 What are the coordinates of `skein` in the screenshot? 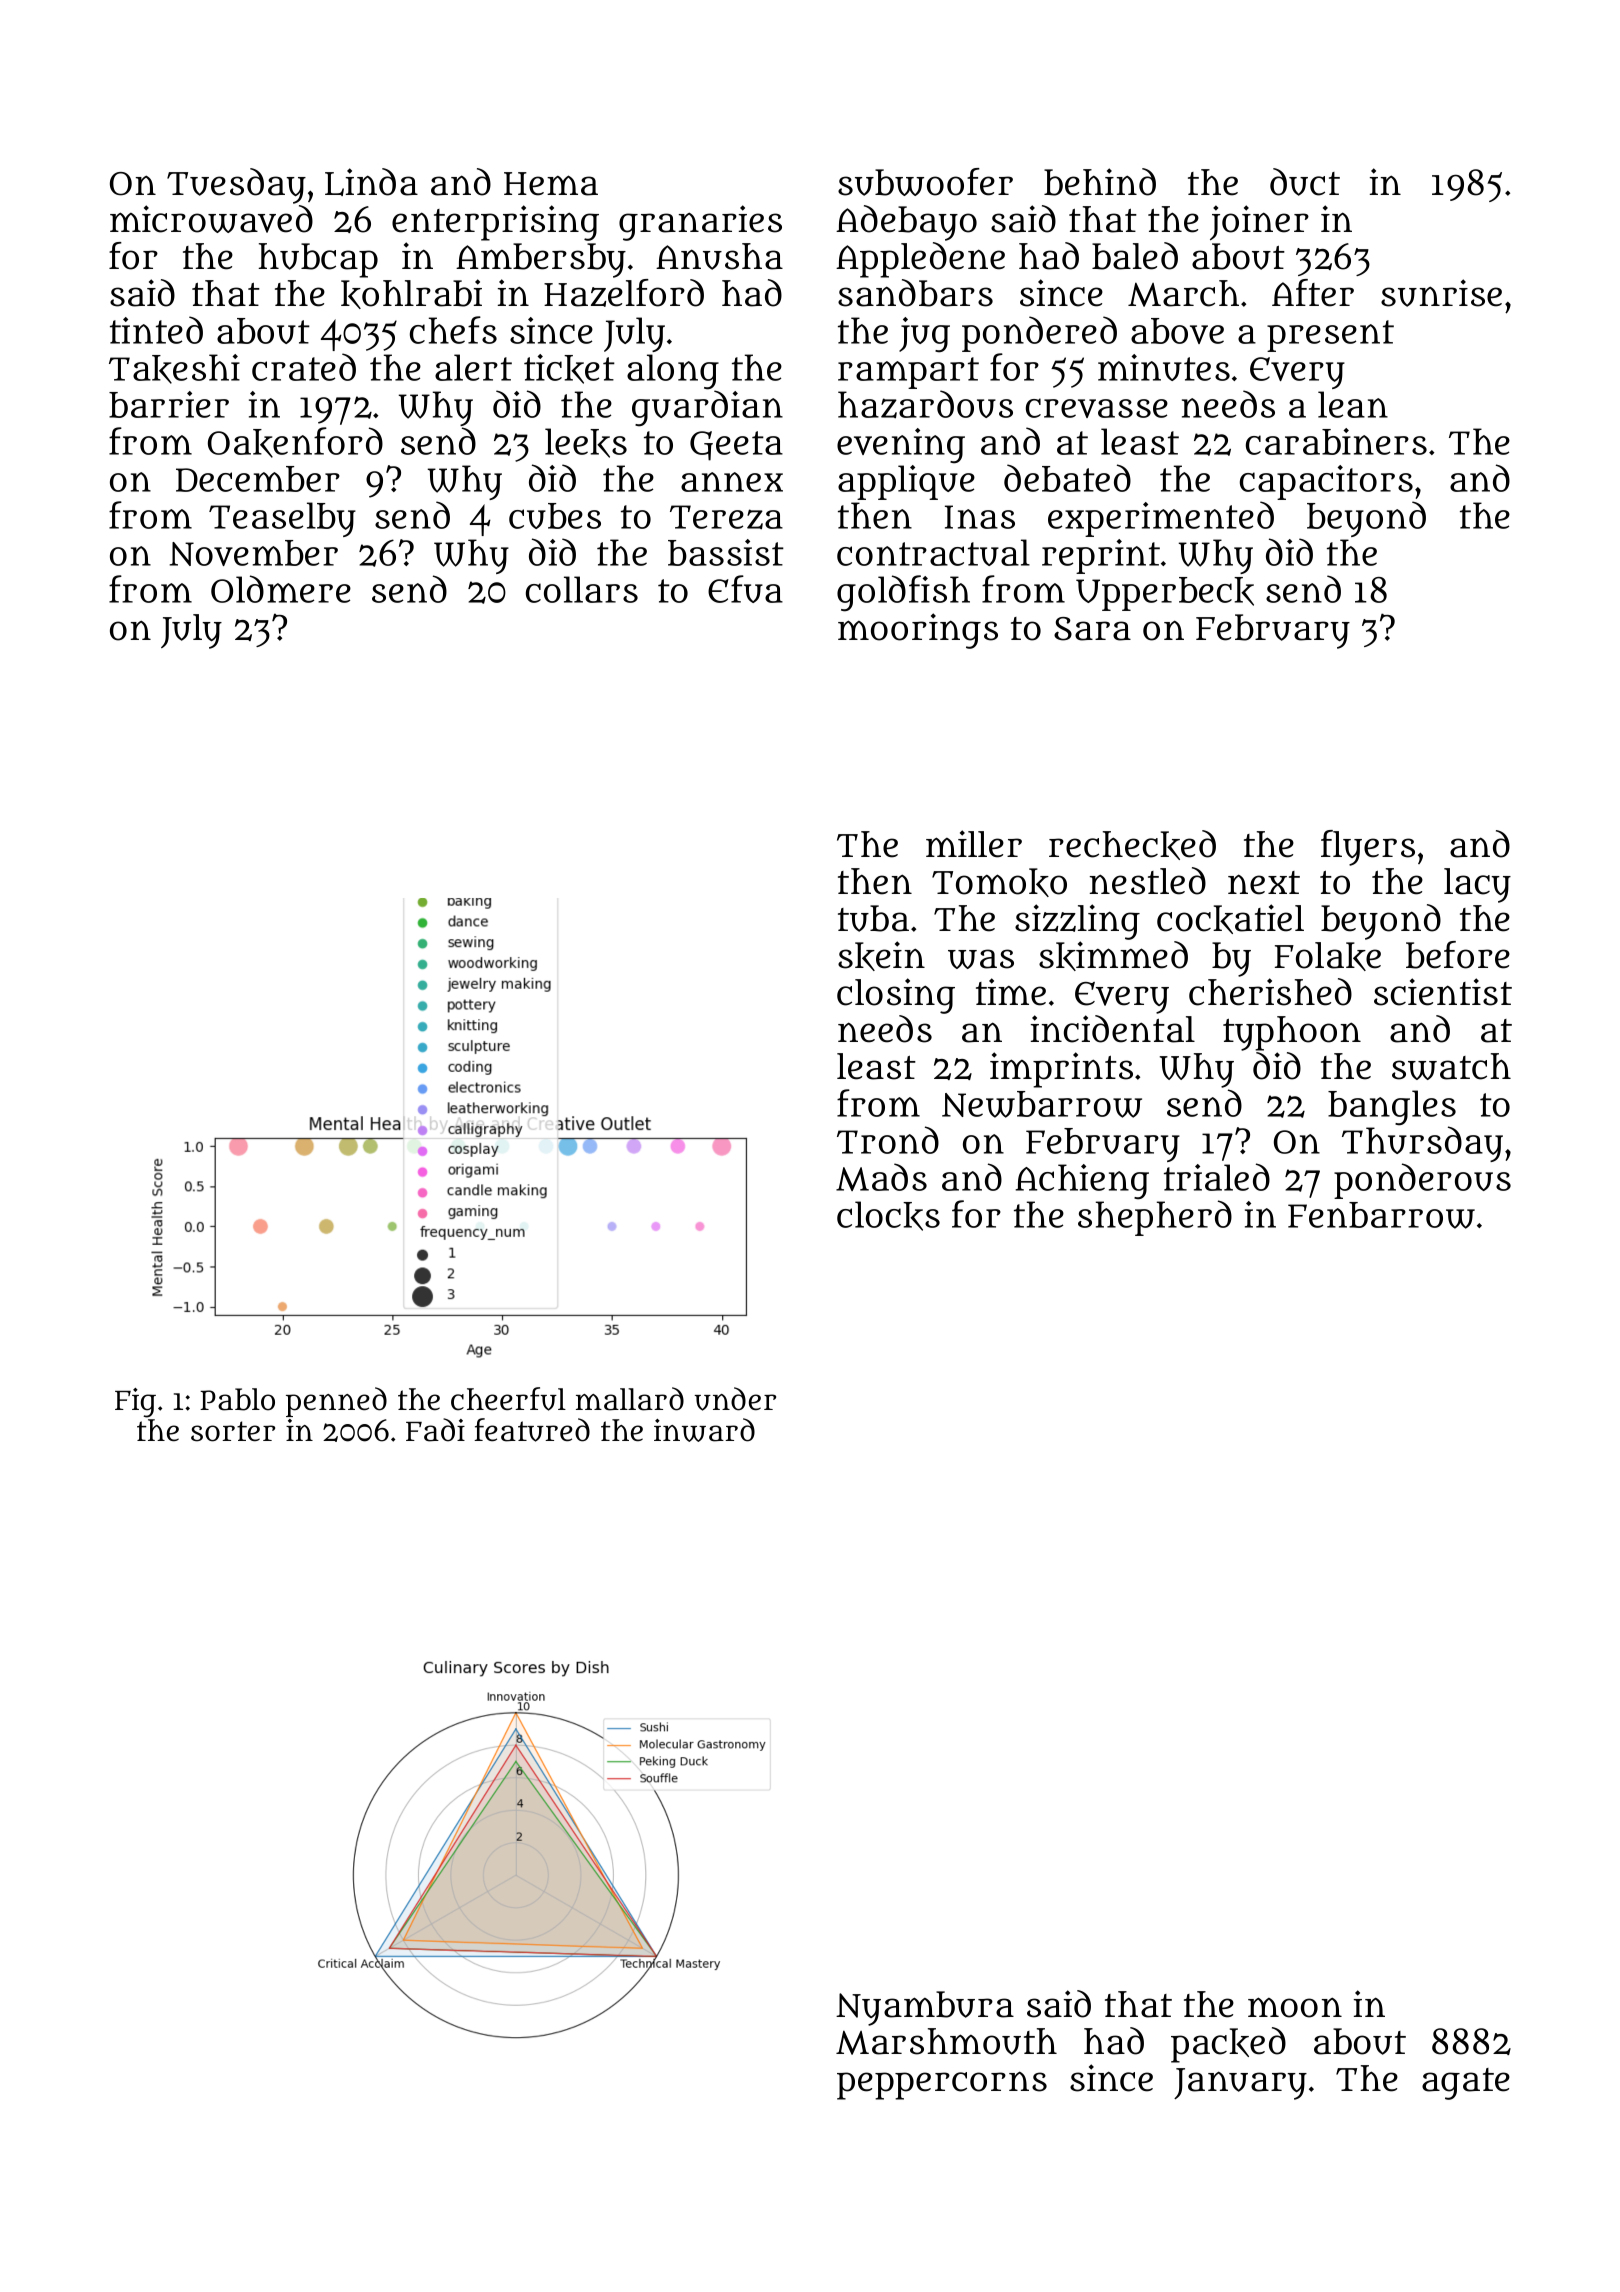 It's located at (881, 956).
